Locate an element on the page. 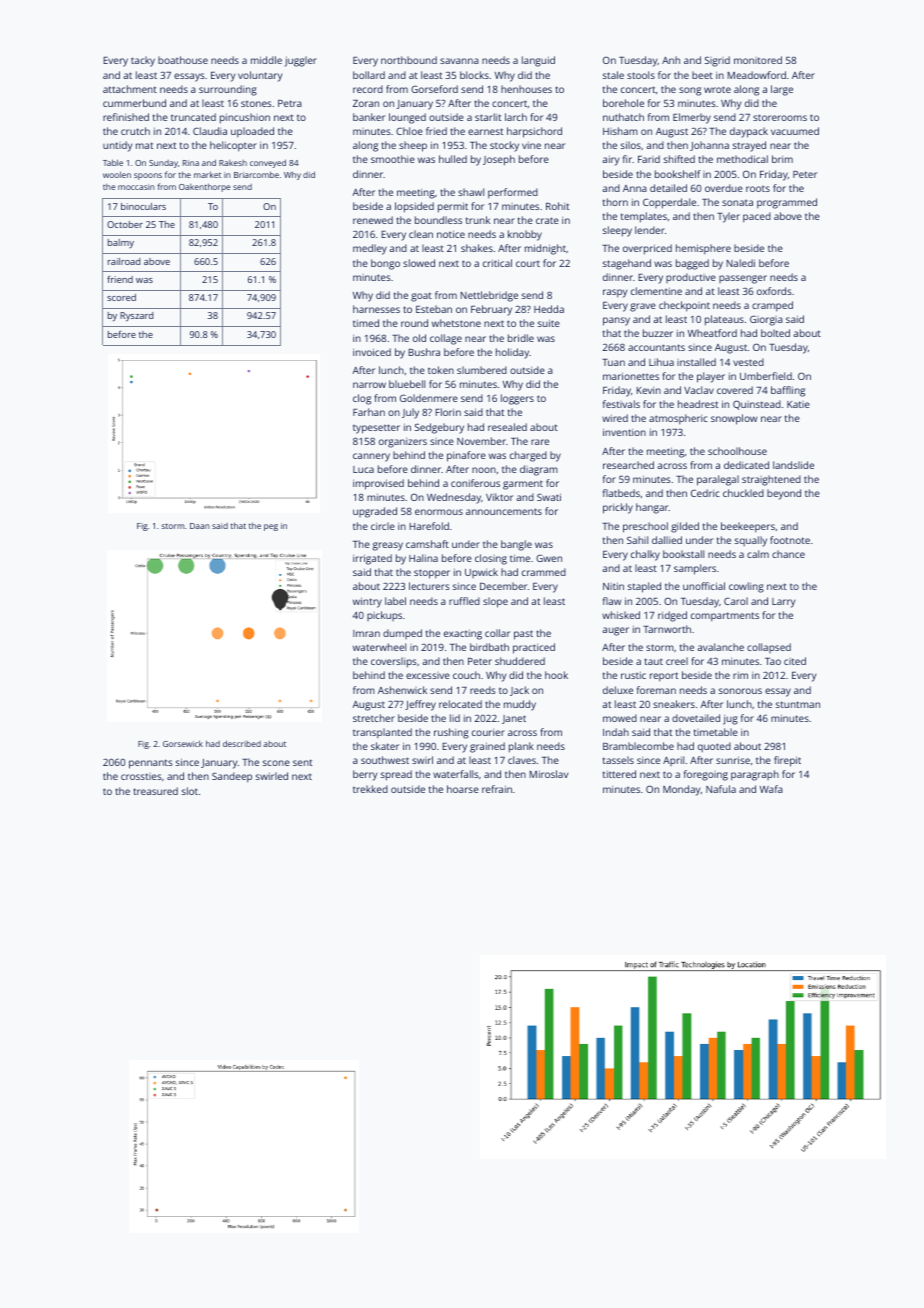 This document has width=924, height=1308. Daan is located at coordinates (200, 526).
